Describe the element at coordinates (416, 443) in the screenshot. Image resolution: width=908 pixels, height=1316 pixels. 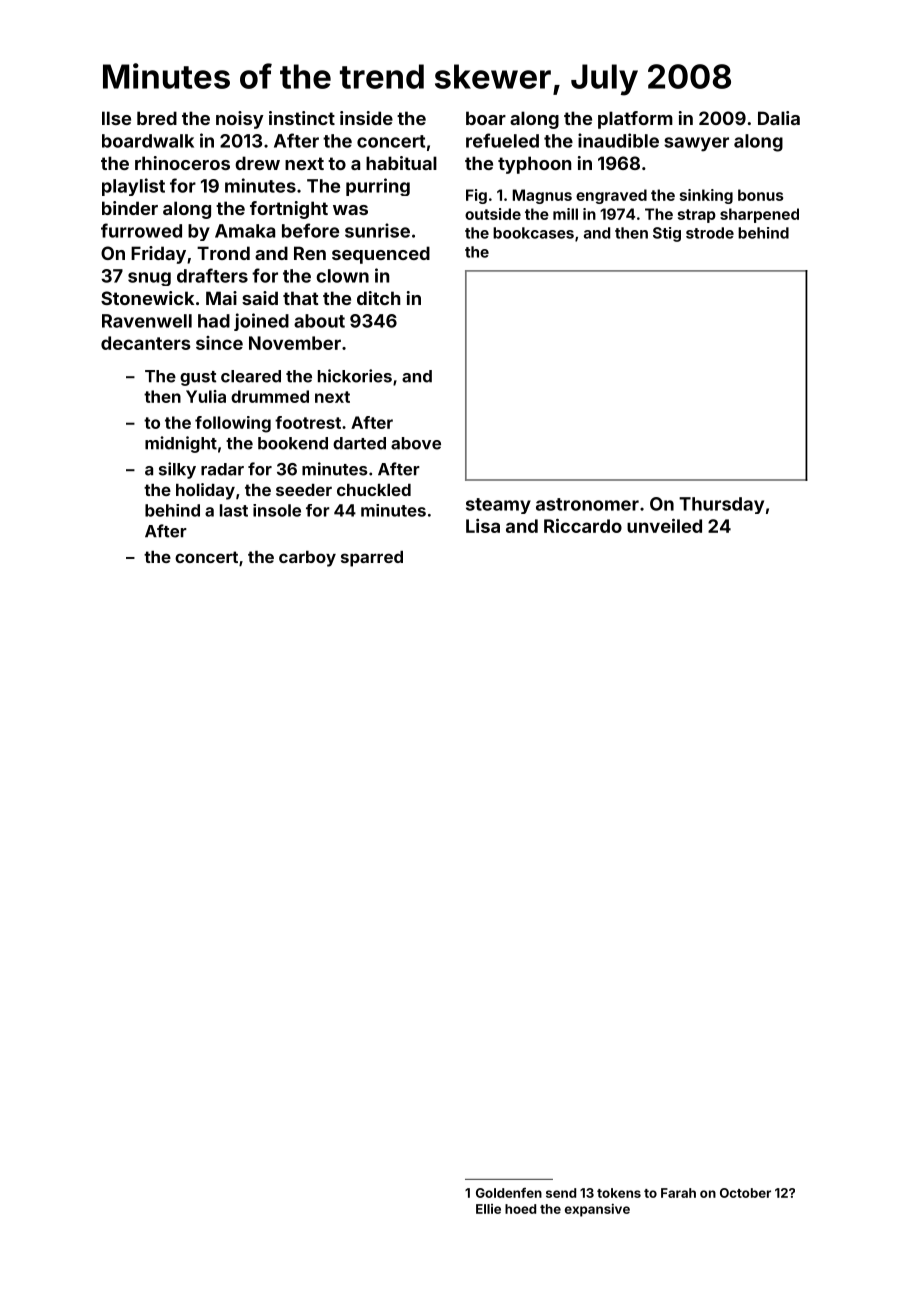
I see `above` at that location.
